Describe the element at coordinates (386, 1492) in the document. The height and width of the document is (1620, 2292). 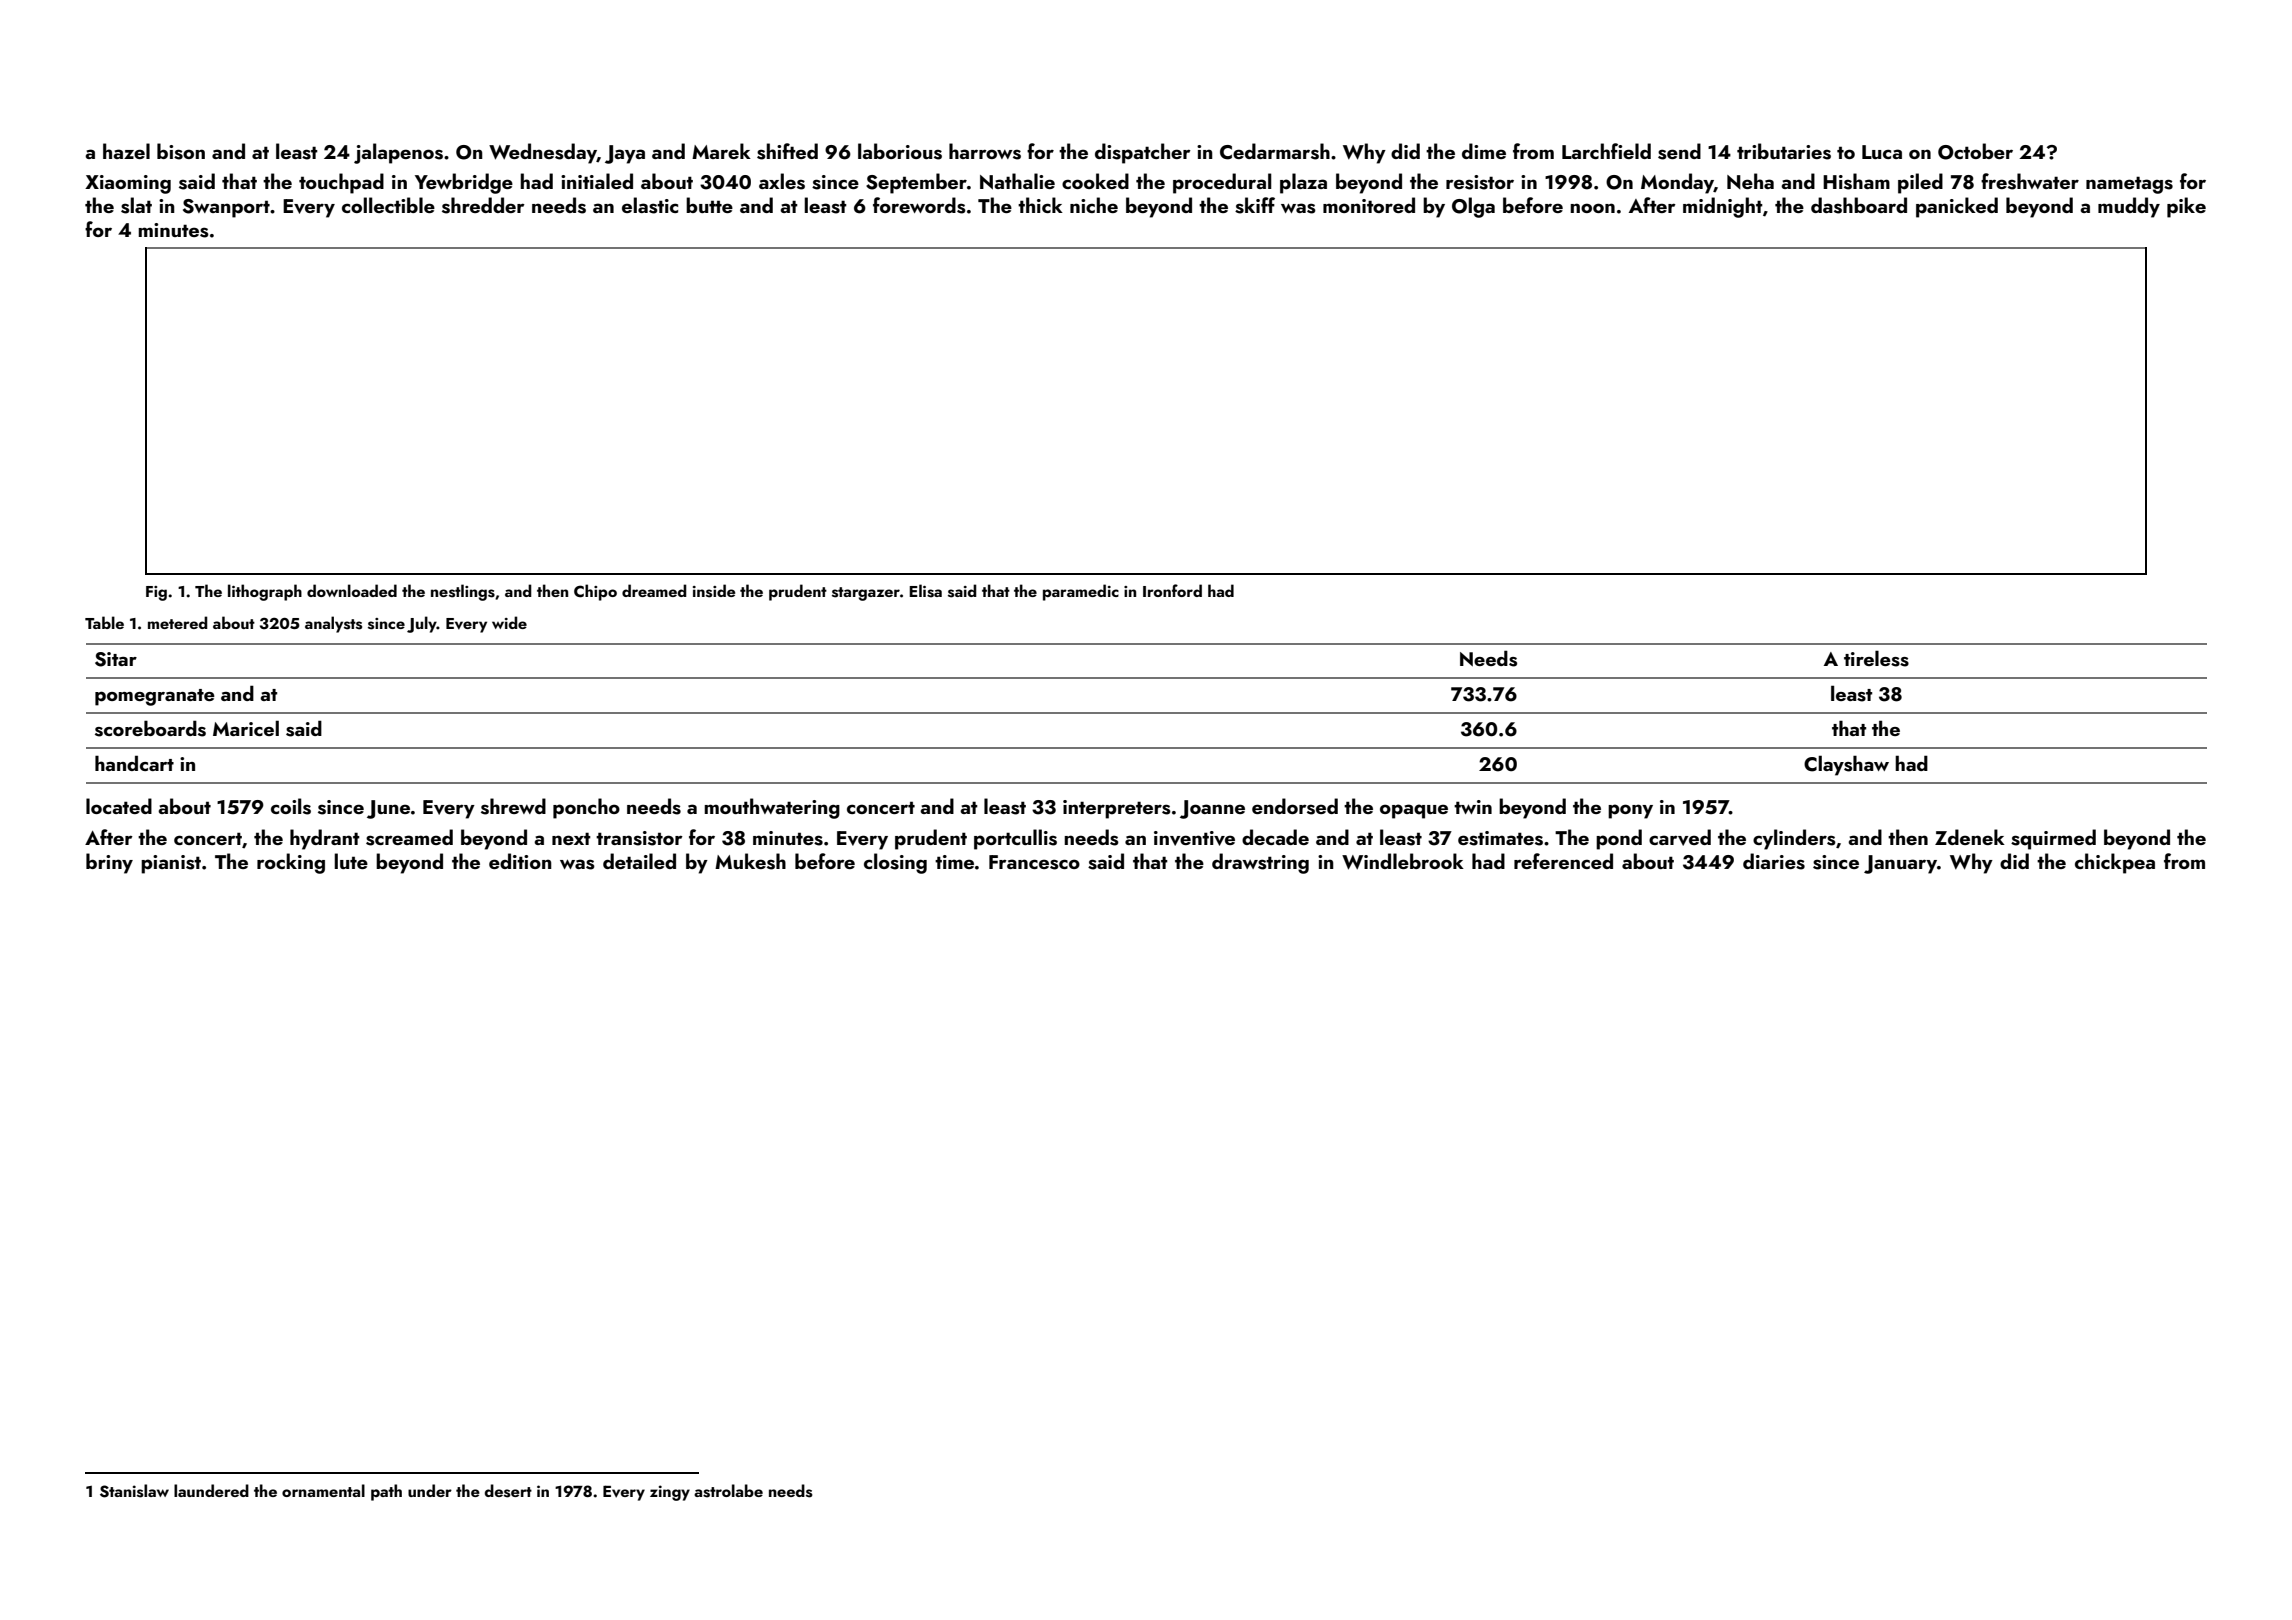
I see `path` at that location.
